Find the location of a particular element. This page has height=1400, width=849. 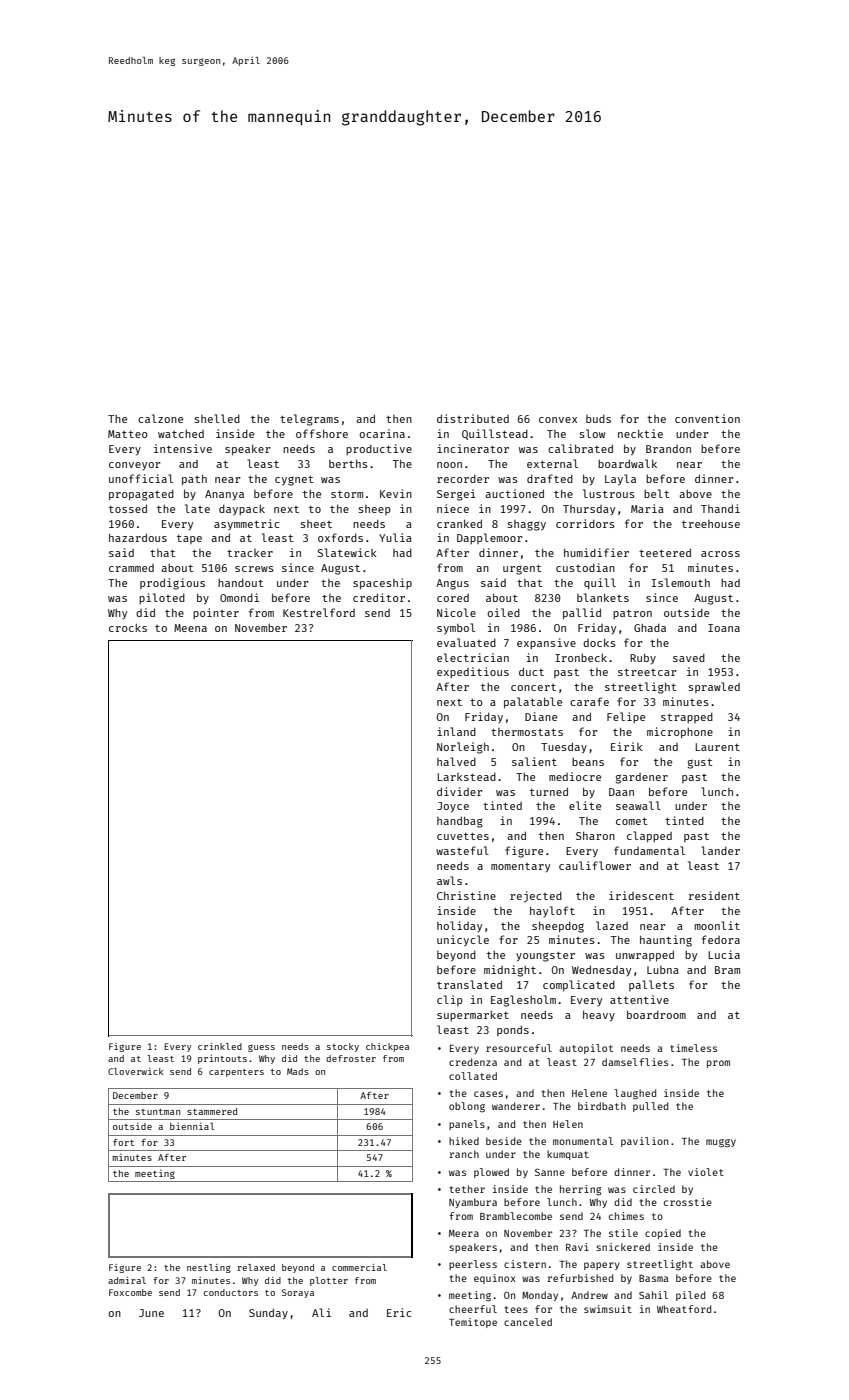

Joyce is located at coordinates (453, 807).
